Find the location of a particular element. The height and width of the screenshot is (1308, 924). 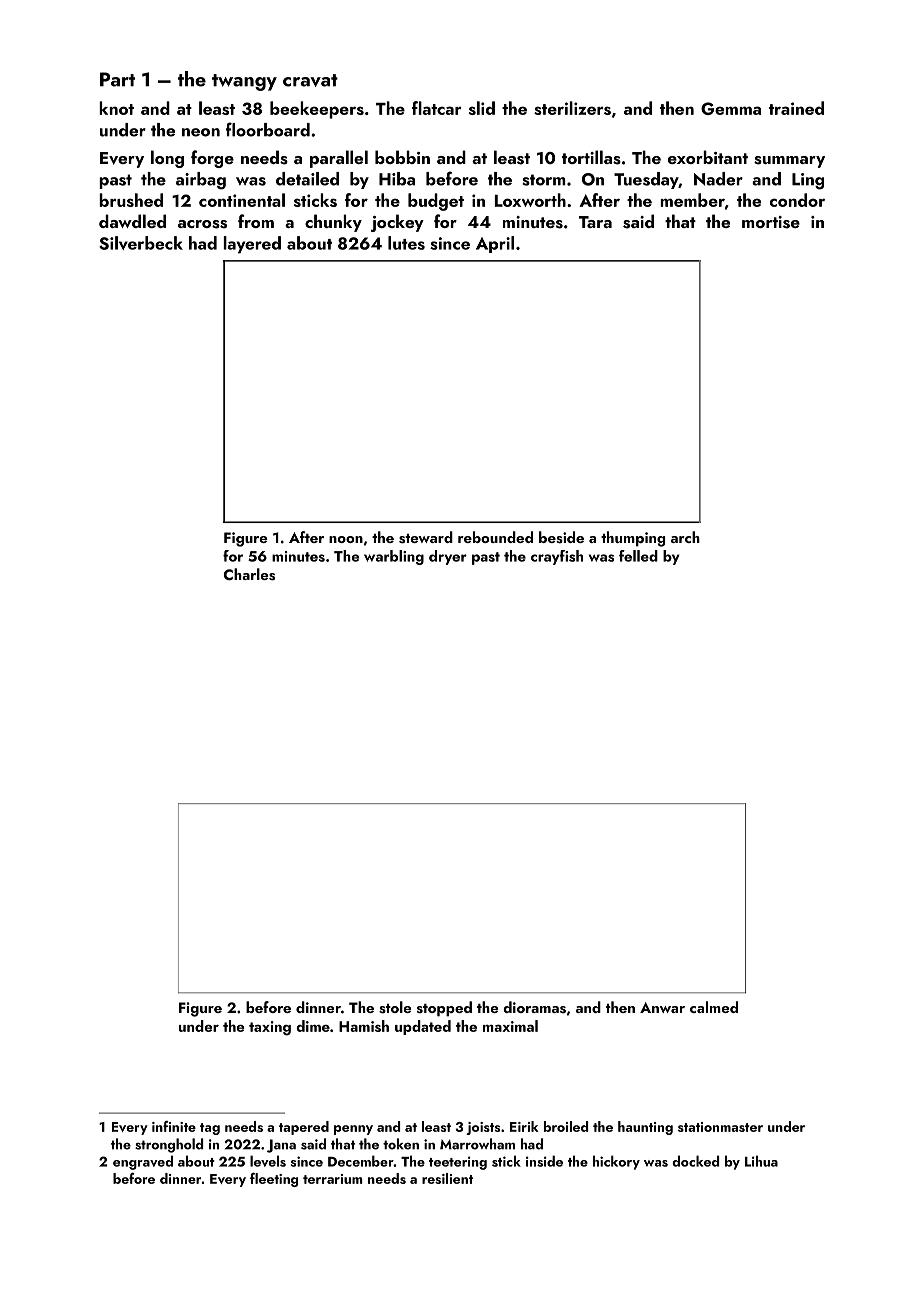

Silverbeck is located at coordinates (141, 243).
